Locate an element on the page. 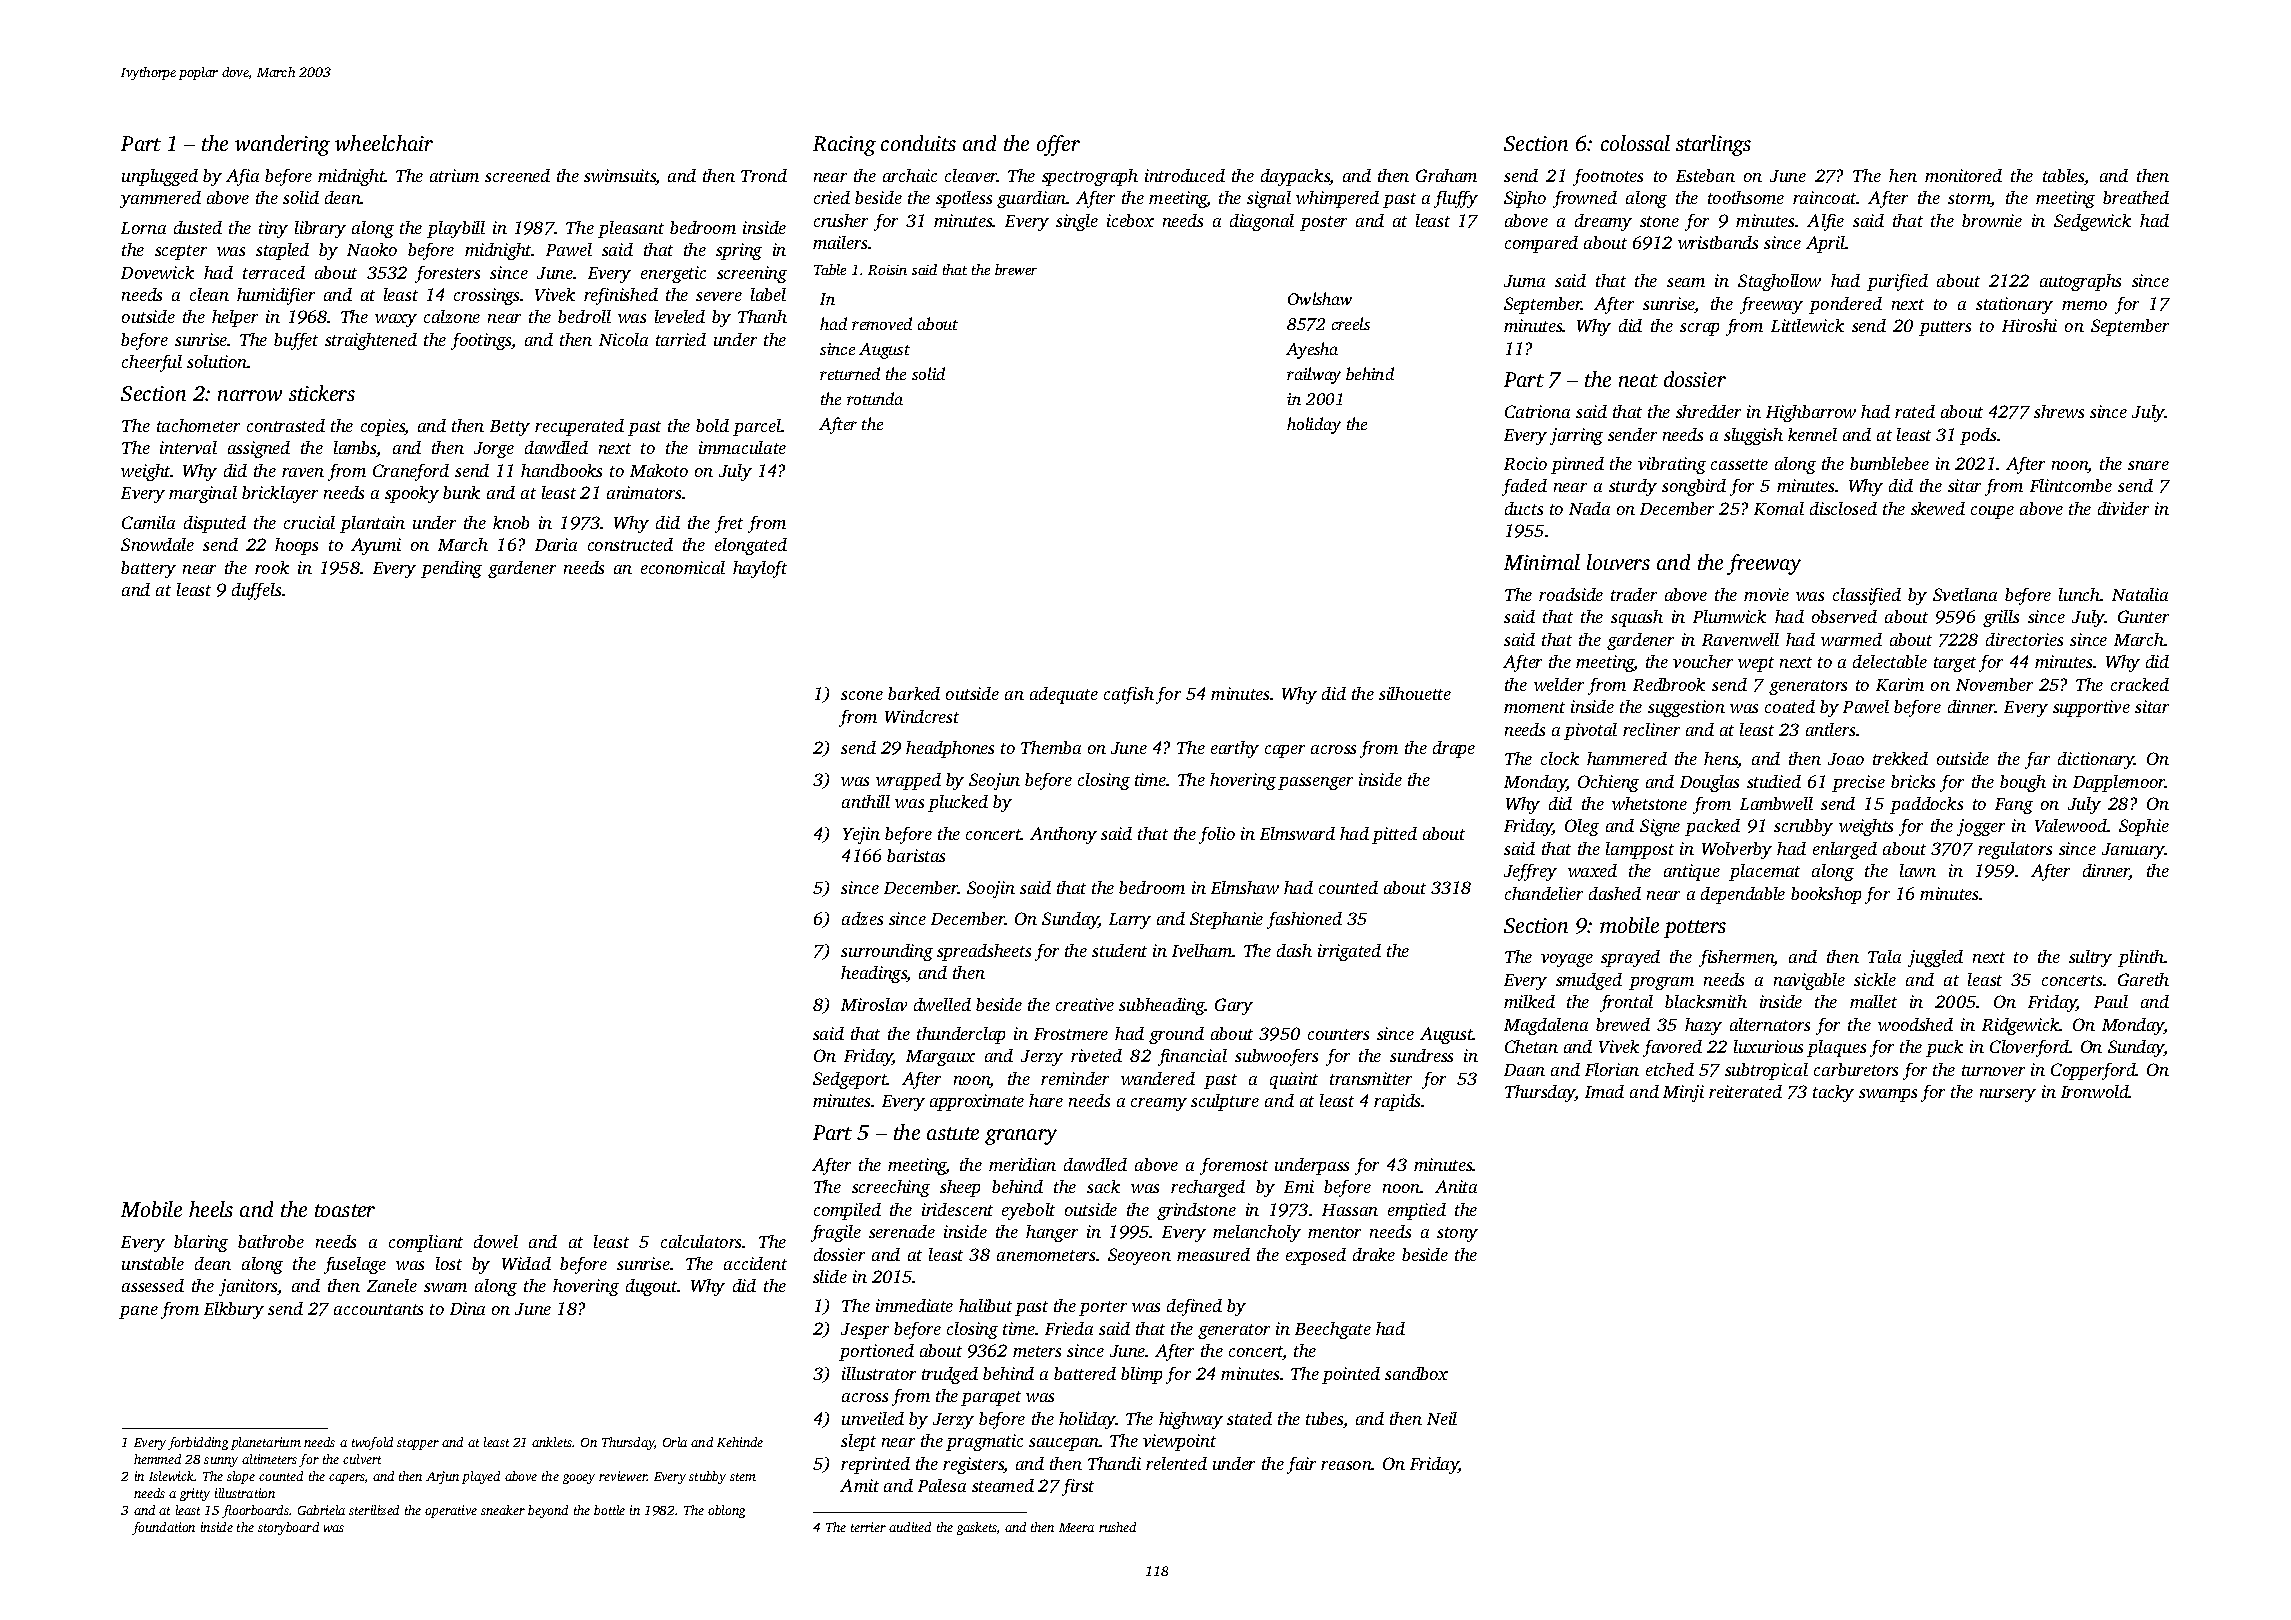 This page has width=2291, height=1620. tubes is located at coordinates (1325, 1420).
